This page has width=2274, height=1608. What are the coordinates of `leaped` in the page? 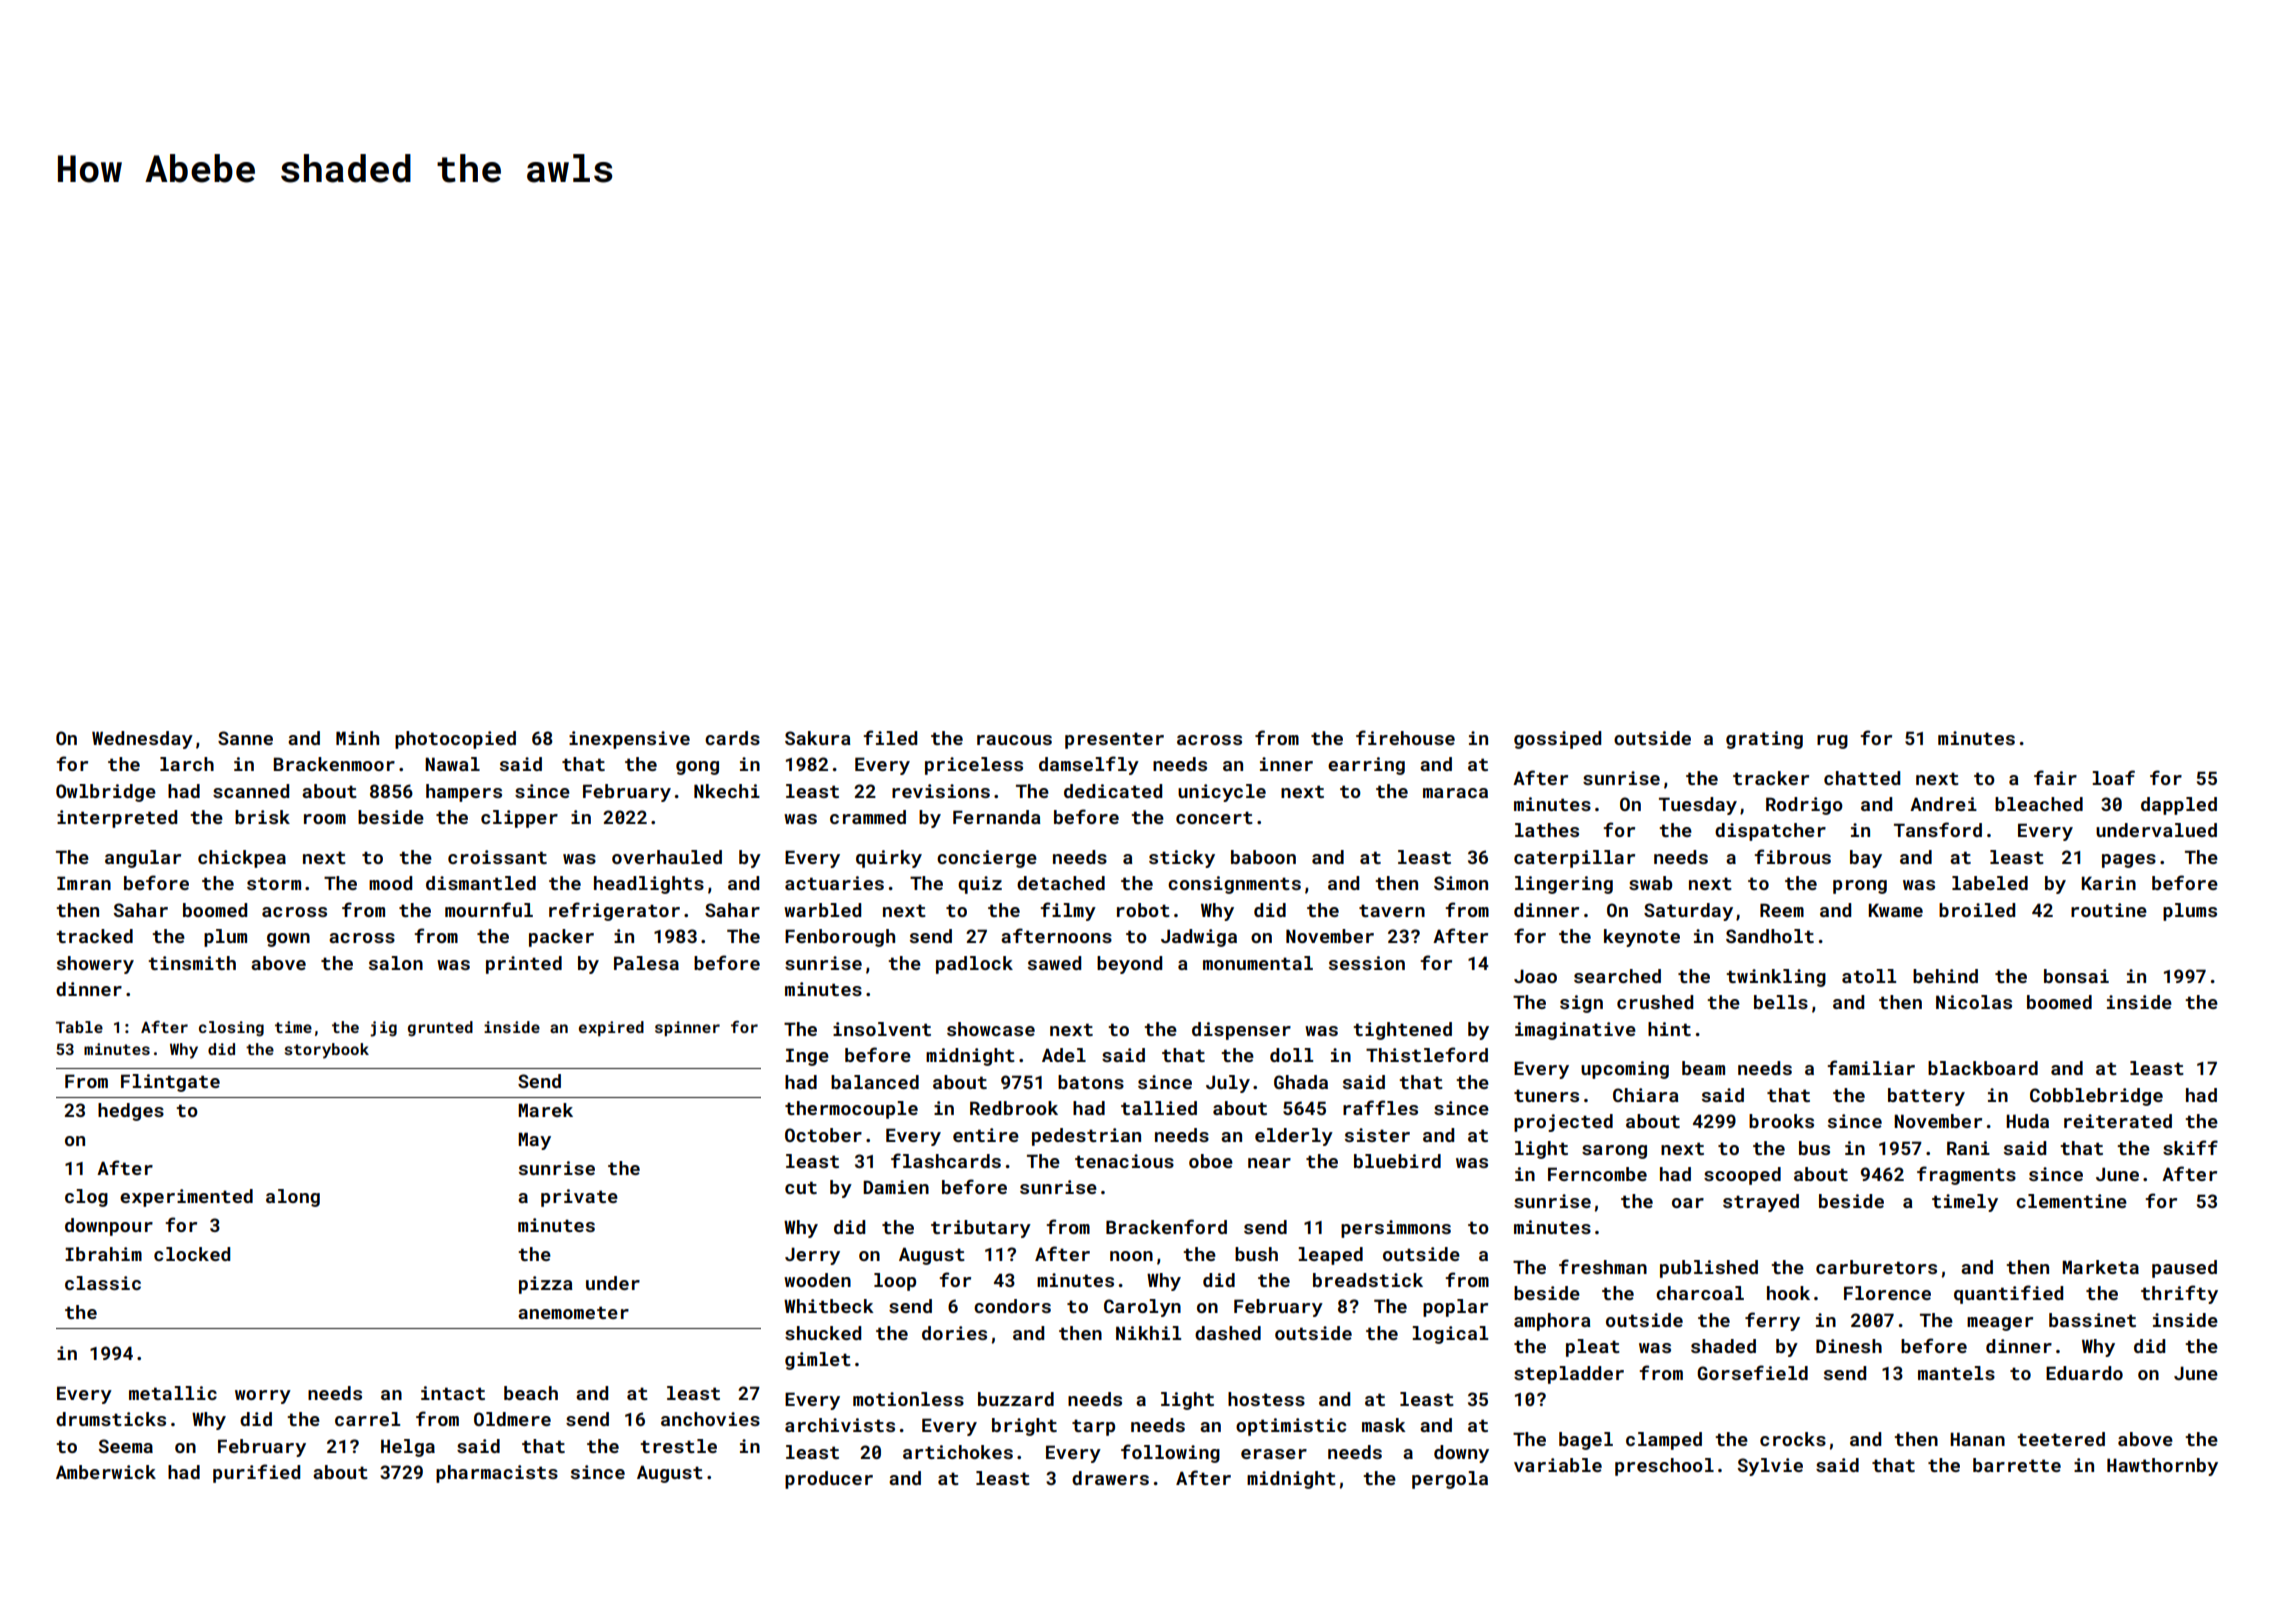 It's located at (1330, 1256).
